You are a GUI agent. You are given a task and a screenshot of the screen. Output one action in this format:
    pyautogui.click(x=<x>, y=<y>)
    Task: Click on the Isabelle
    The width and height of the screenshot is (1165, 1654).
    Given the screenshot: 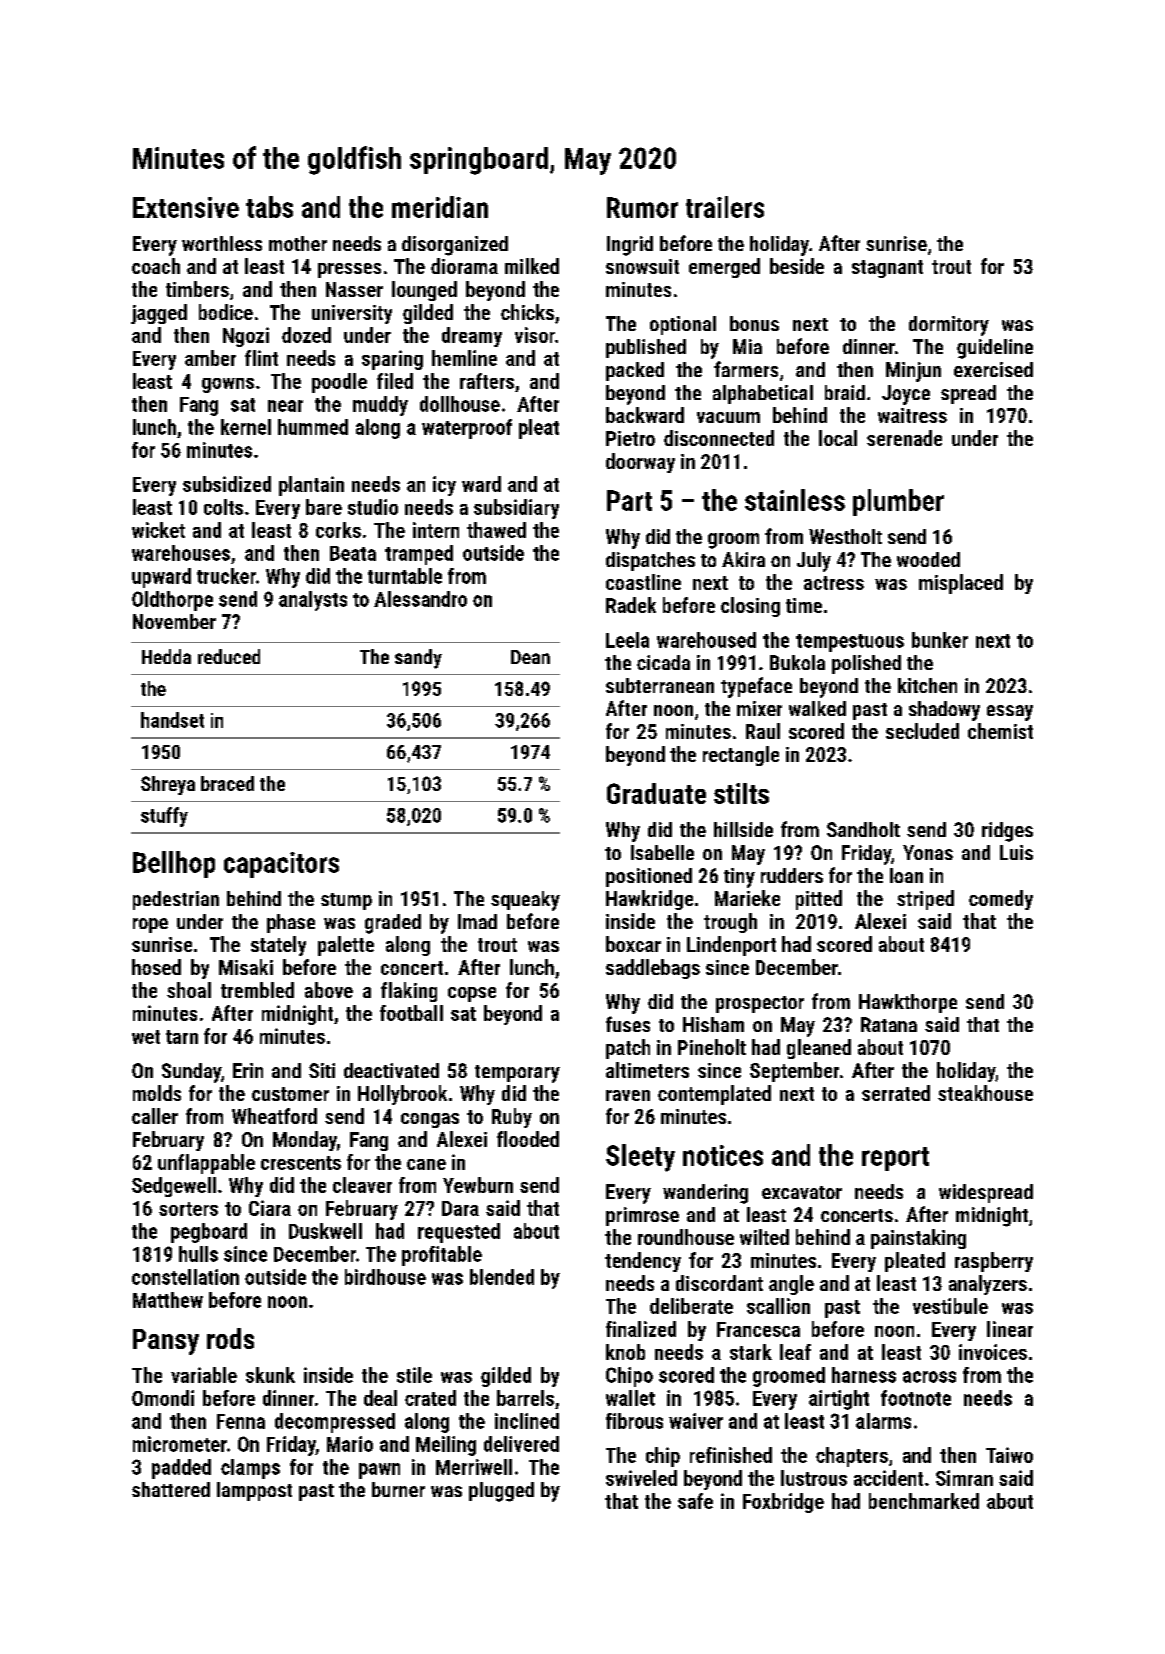 What is the action you would take?
    pyautogui.click(x=662, y=852)
